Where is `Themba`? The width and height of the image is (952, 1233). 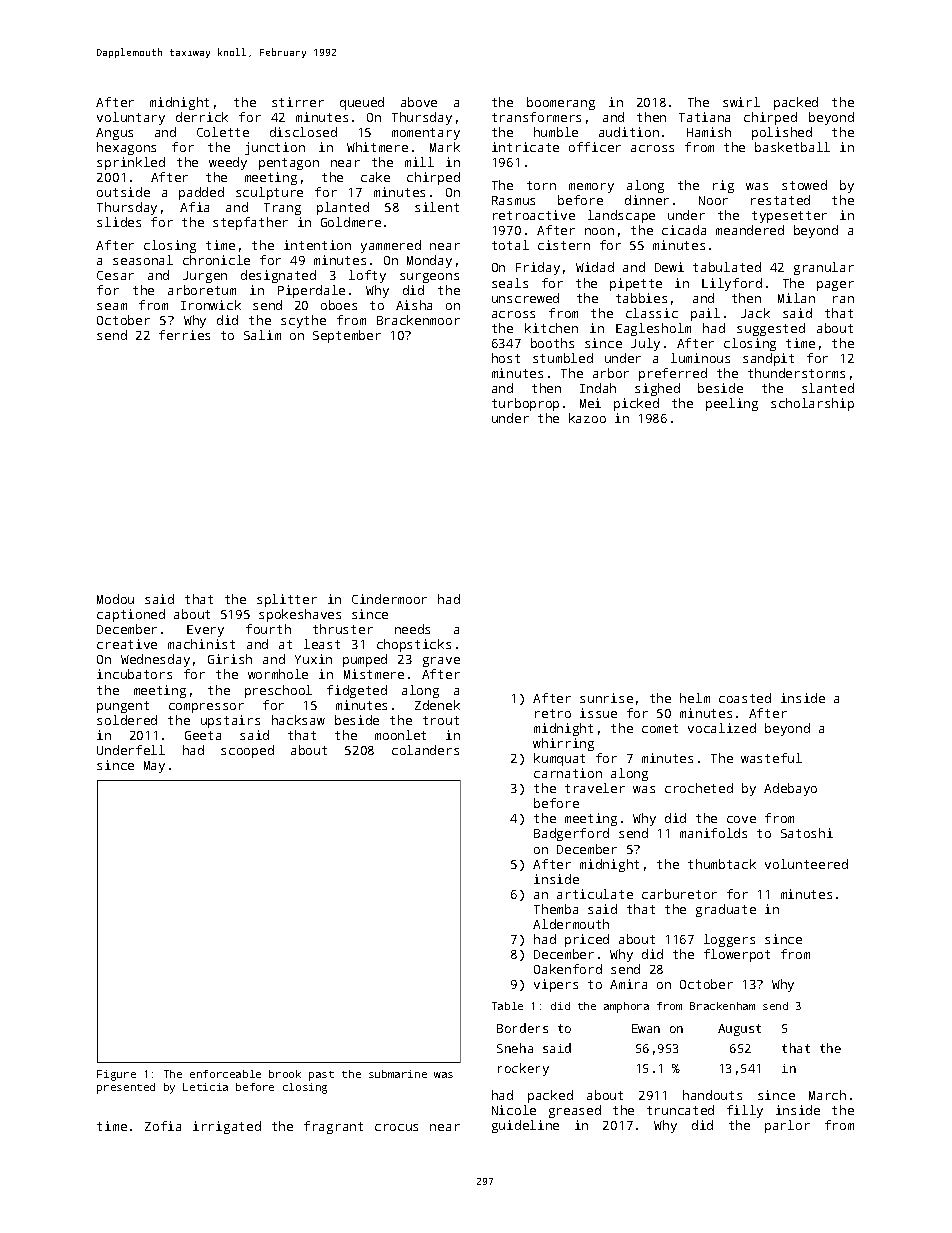 Themba is located at coordinates (556, 909).
